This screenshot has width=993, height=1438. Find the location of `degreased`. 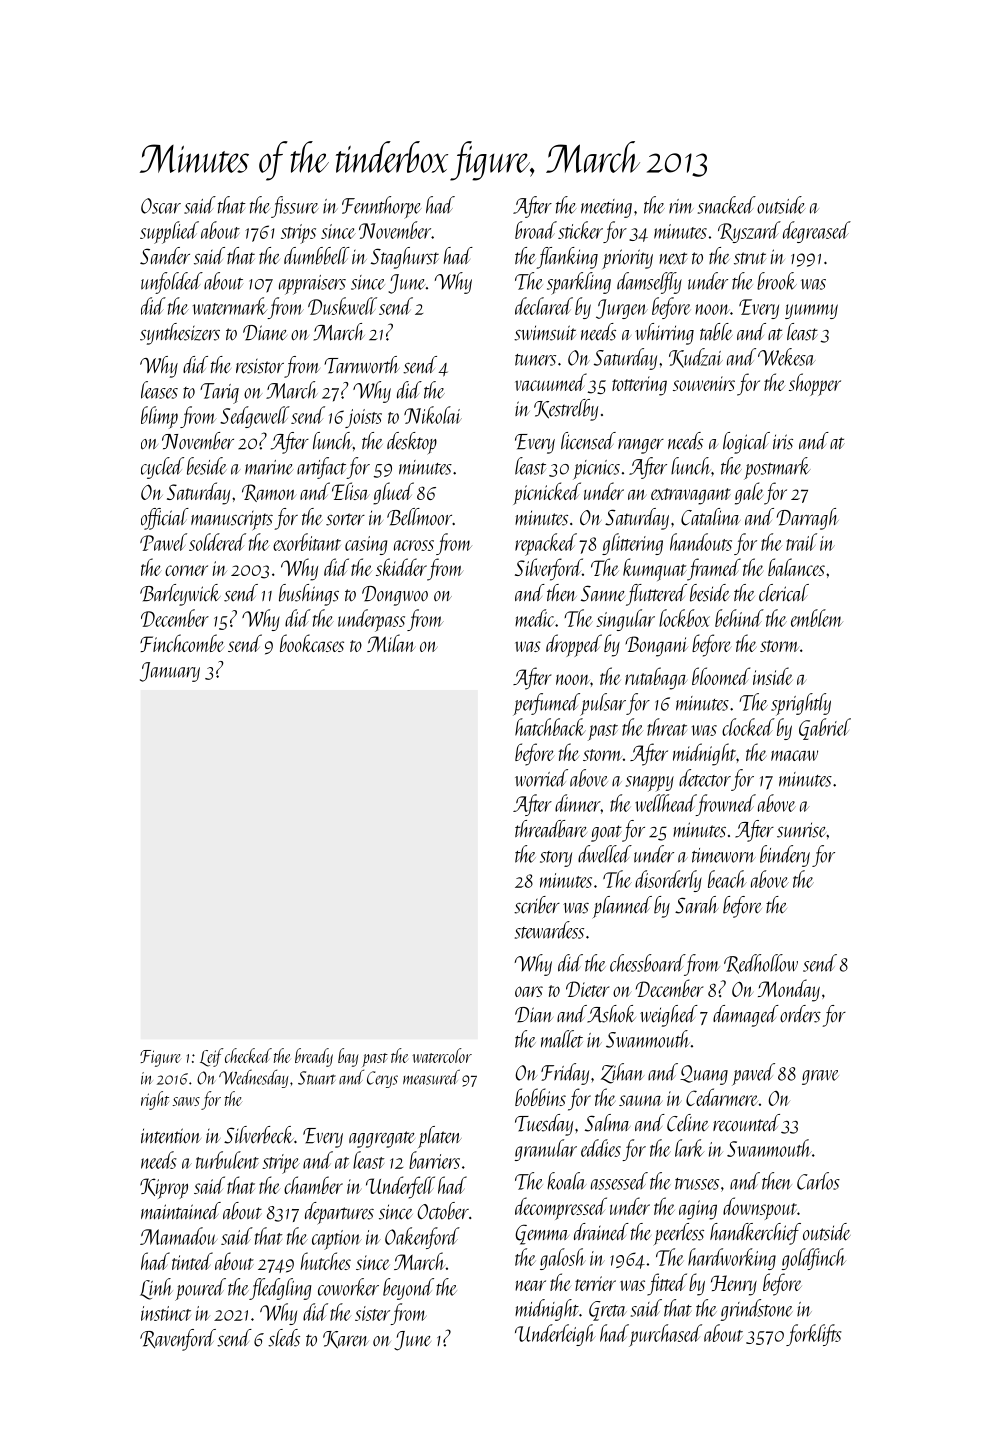

degreased is located at coordinates (817, 232).
